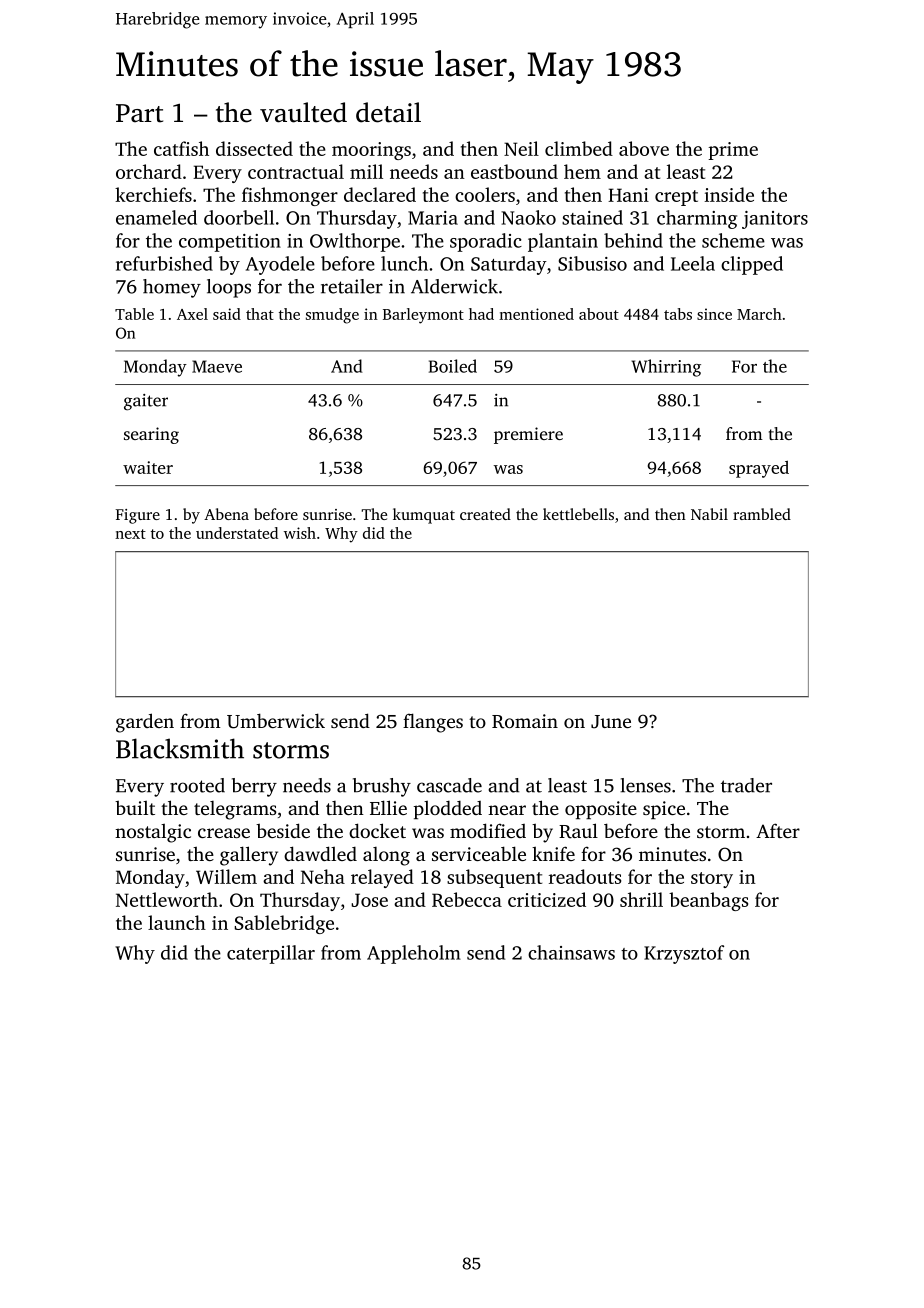  I want to click on tabs, so click(678, 314).
